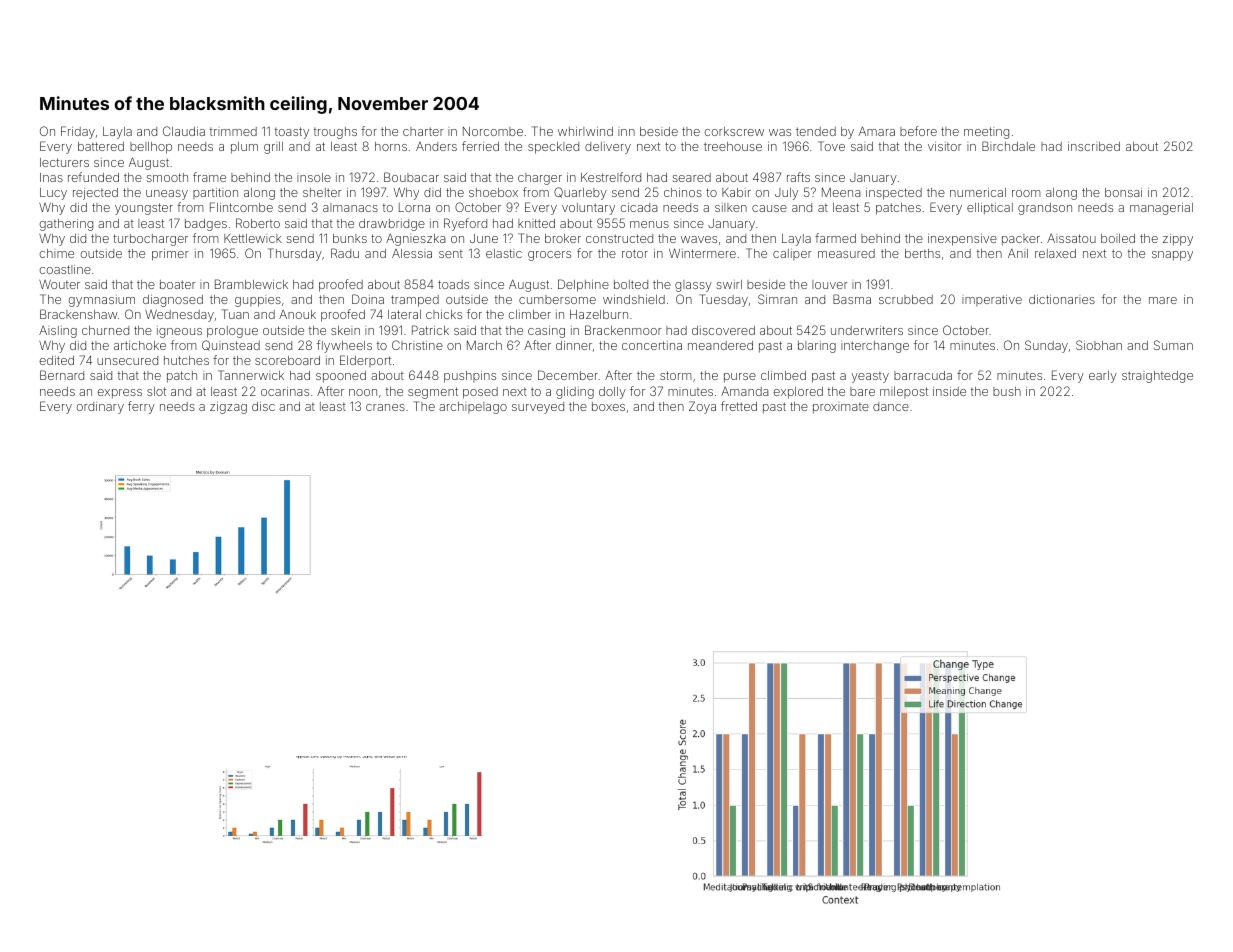 This screenshot has height=952, width=1233. What do you see at coordinates (1007, 391) in the screenshot?
I see `bush` at bounding box center [1007, 391].
